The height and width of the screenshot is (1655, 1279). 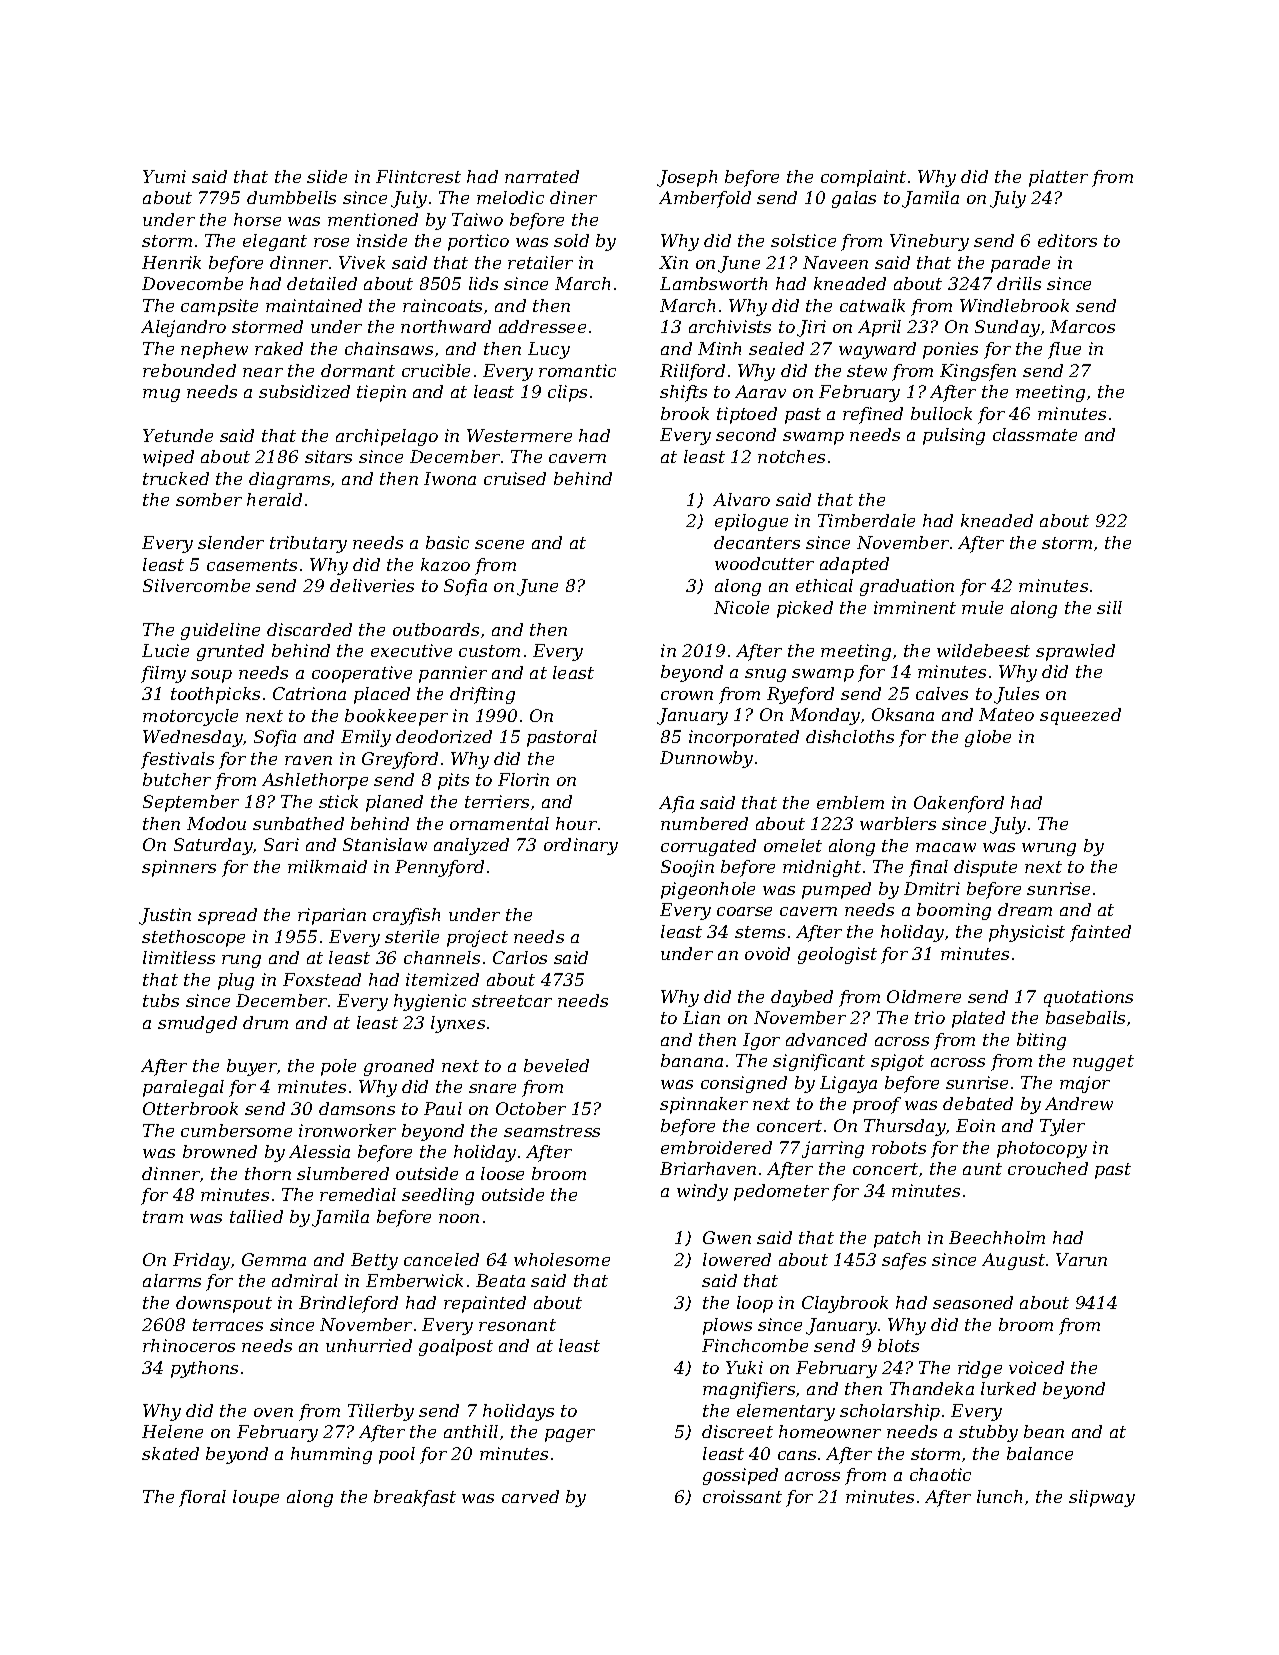 What do you see at coordinates (954, 911) in the screenshot?
I see `booming` at bounding box center [954, 911].
